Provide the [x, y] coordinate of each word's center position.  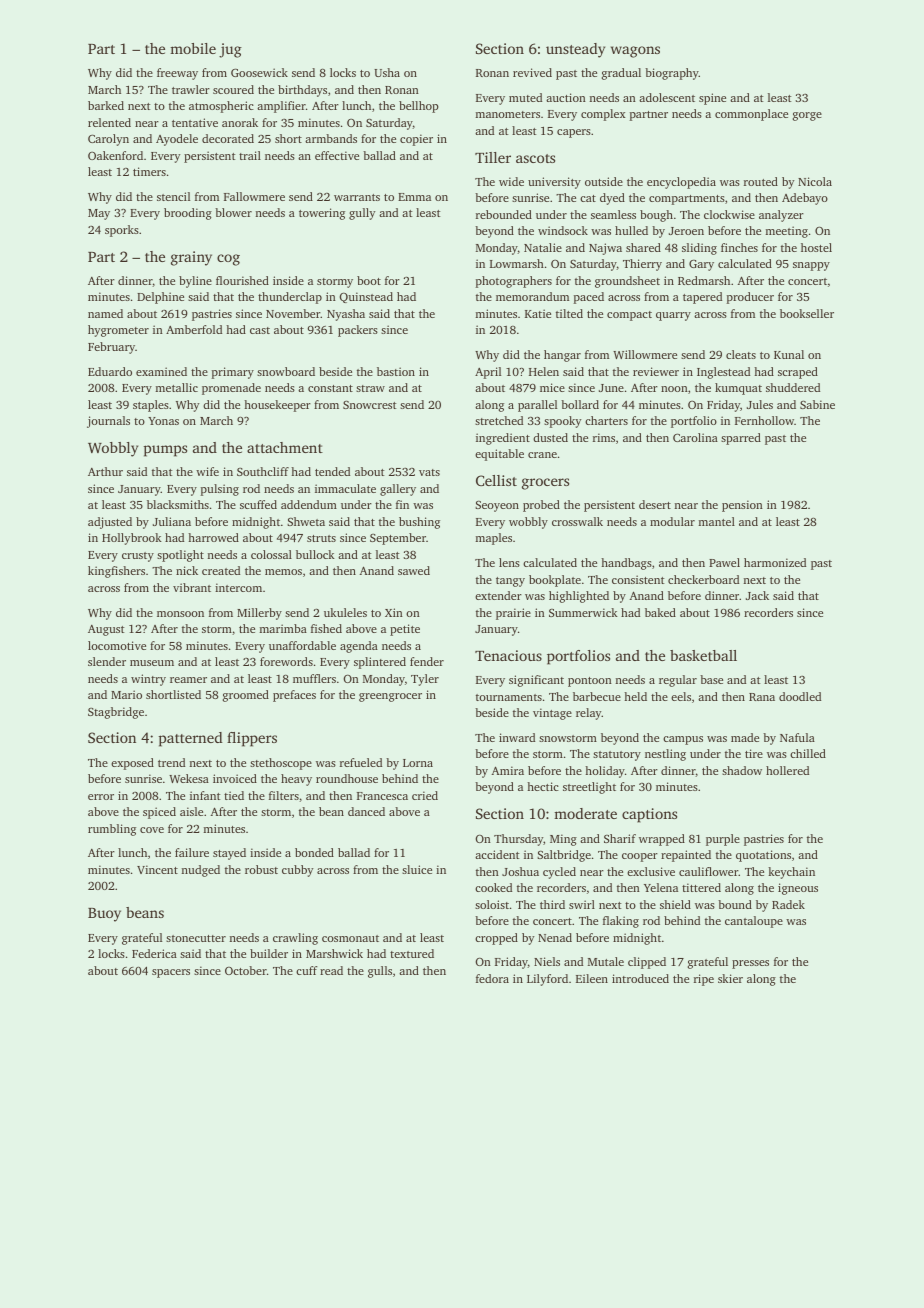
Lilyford [547, 980]
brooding [188, 214]
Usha [387, 72]
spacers [171, 973]
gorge [807, 116]
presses [750, 964]
